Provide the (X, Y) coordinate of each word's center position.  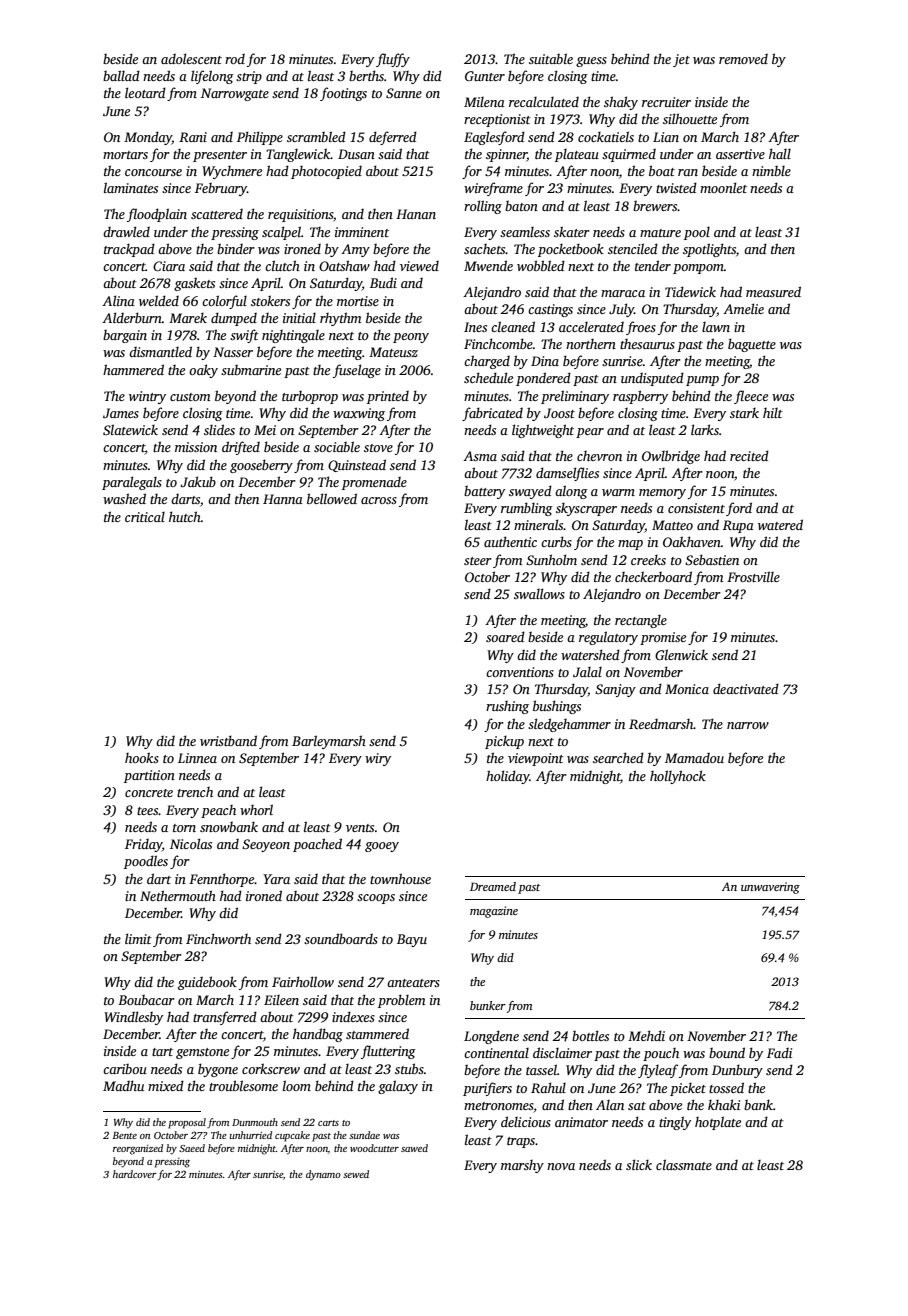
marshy (522, 1166)
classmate (684, 1164)
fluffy (393, 60)
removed (743, 59)
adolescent (191, 58)
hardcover (135, 1174)
